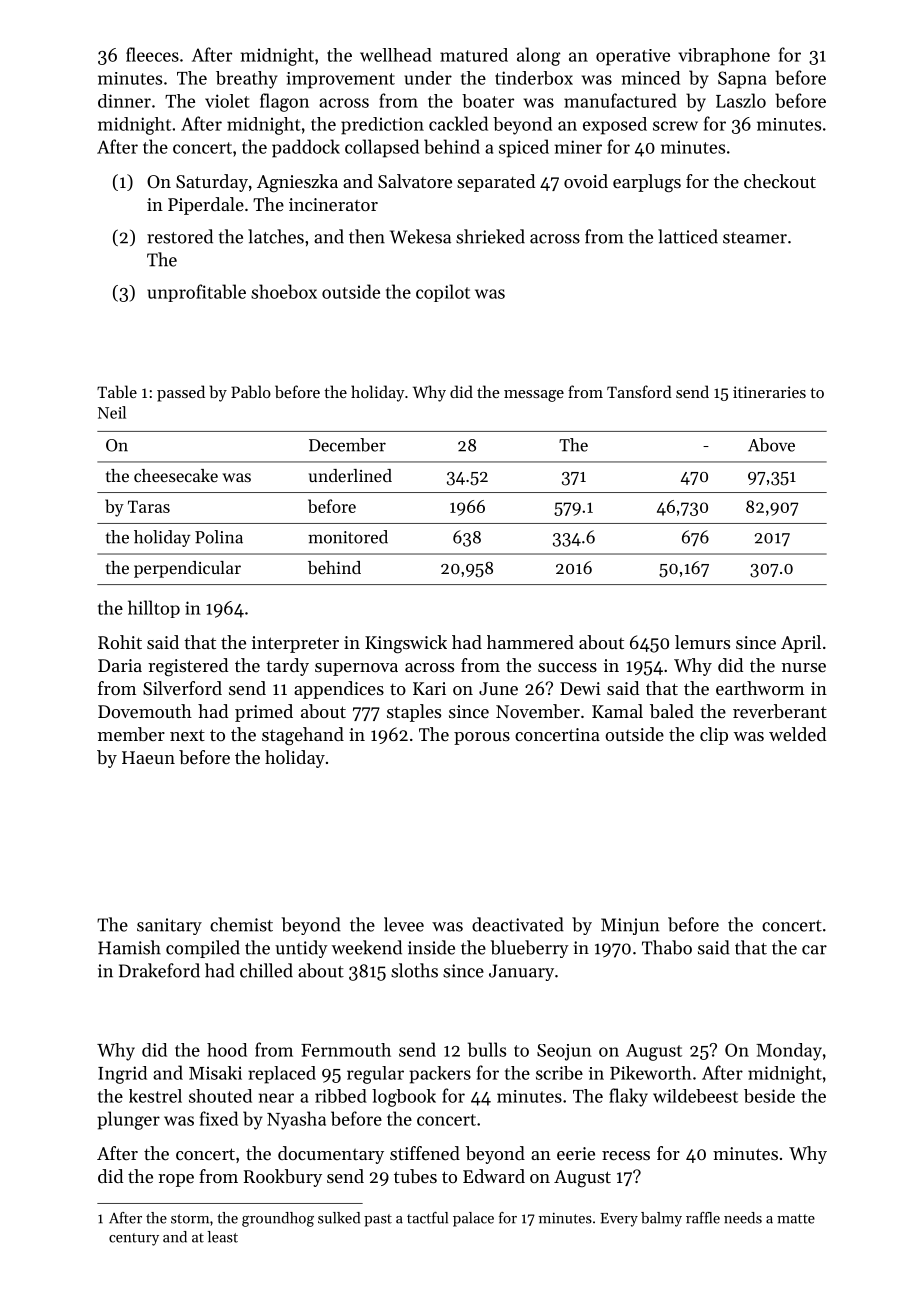 The width and height of the screenshot is (924, 1308). I want to click on fleeces, so click(152, 54).
